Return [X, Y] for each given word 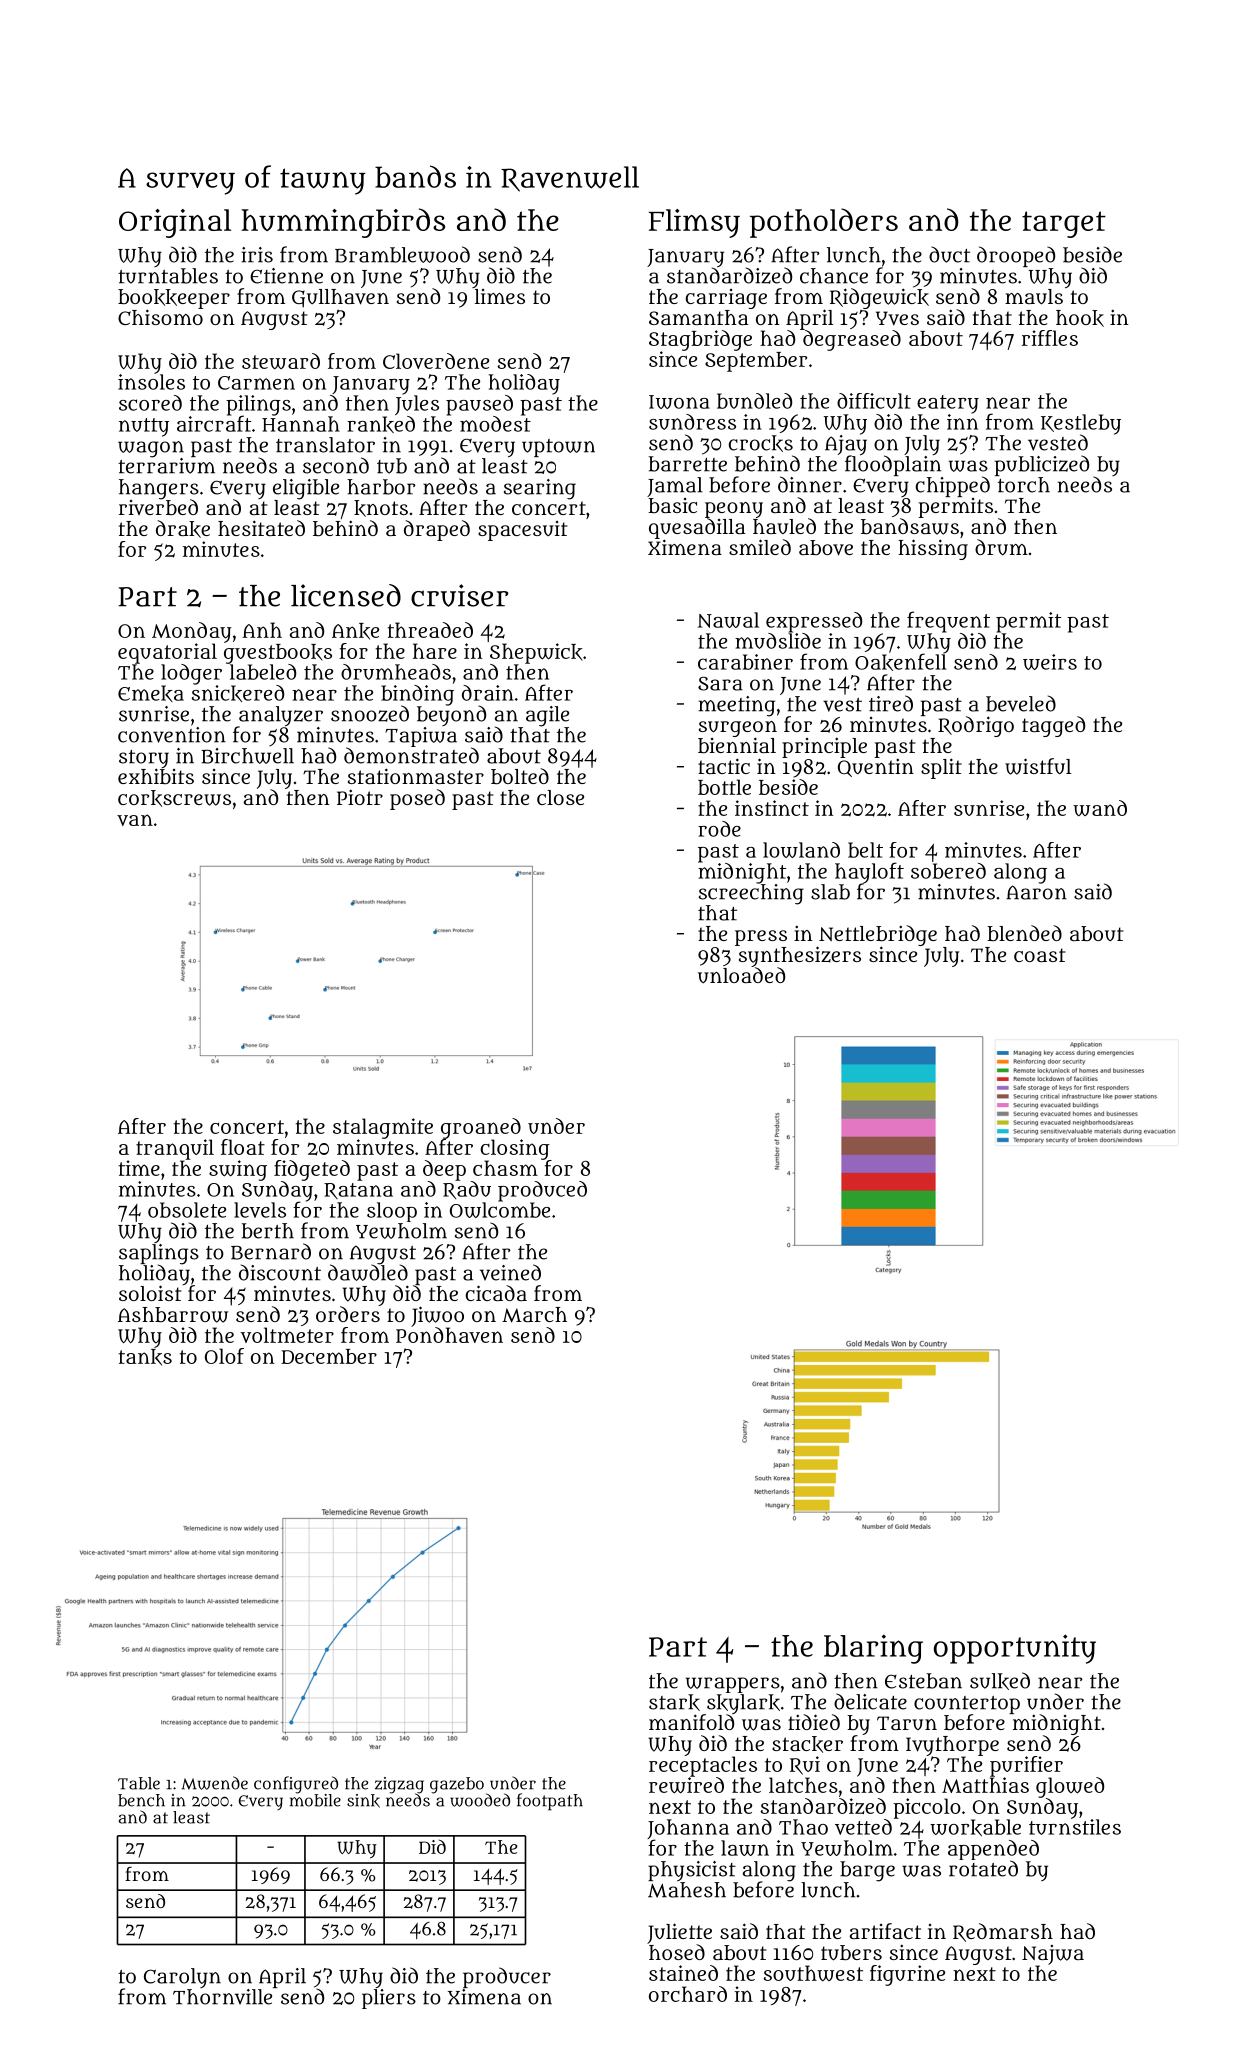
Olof [224, 1356]
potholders [824, 223]
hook [1080, 318]
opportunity [1015, 1649]
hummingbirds [343, 223]
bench [141, 1800]
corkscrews [174, 798]
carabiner [745, 662]
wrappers [733, 1685]
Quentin [876, 767]
